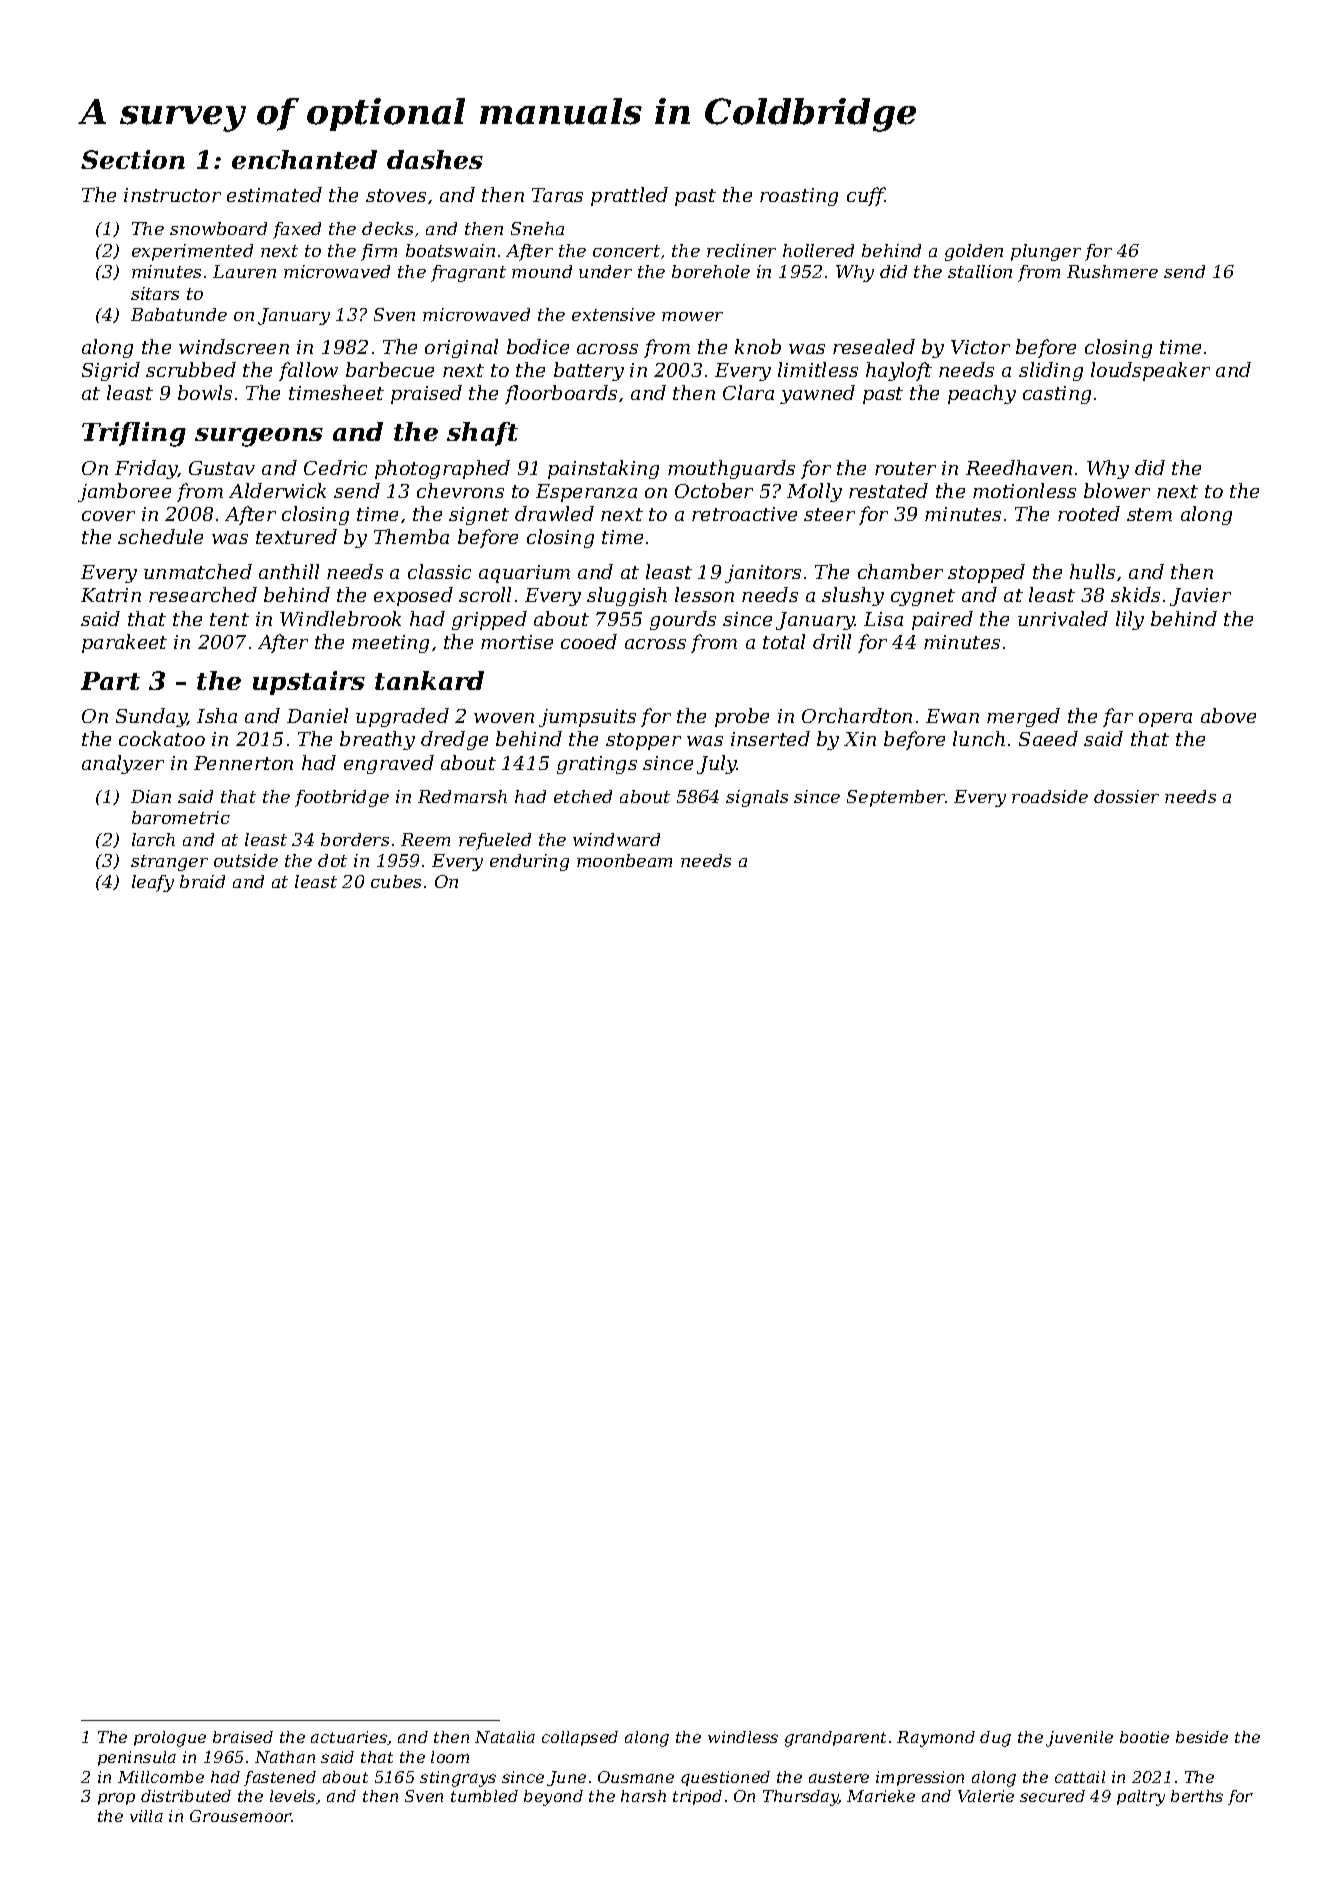 The image size is (1344, 1901). Describe the element at coordinates (643, 741) in the screenshot. I see `stopper` at that location.
